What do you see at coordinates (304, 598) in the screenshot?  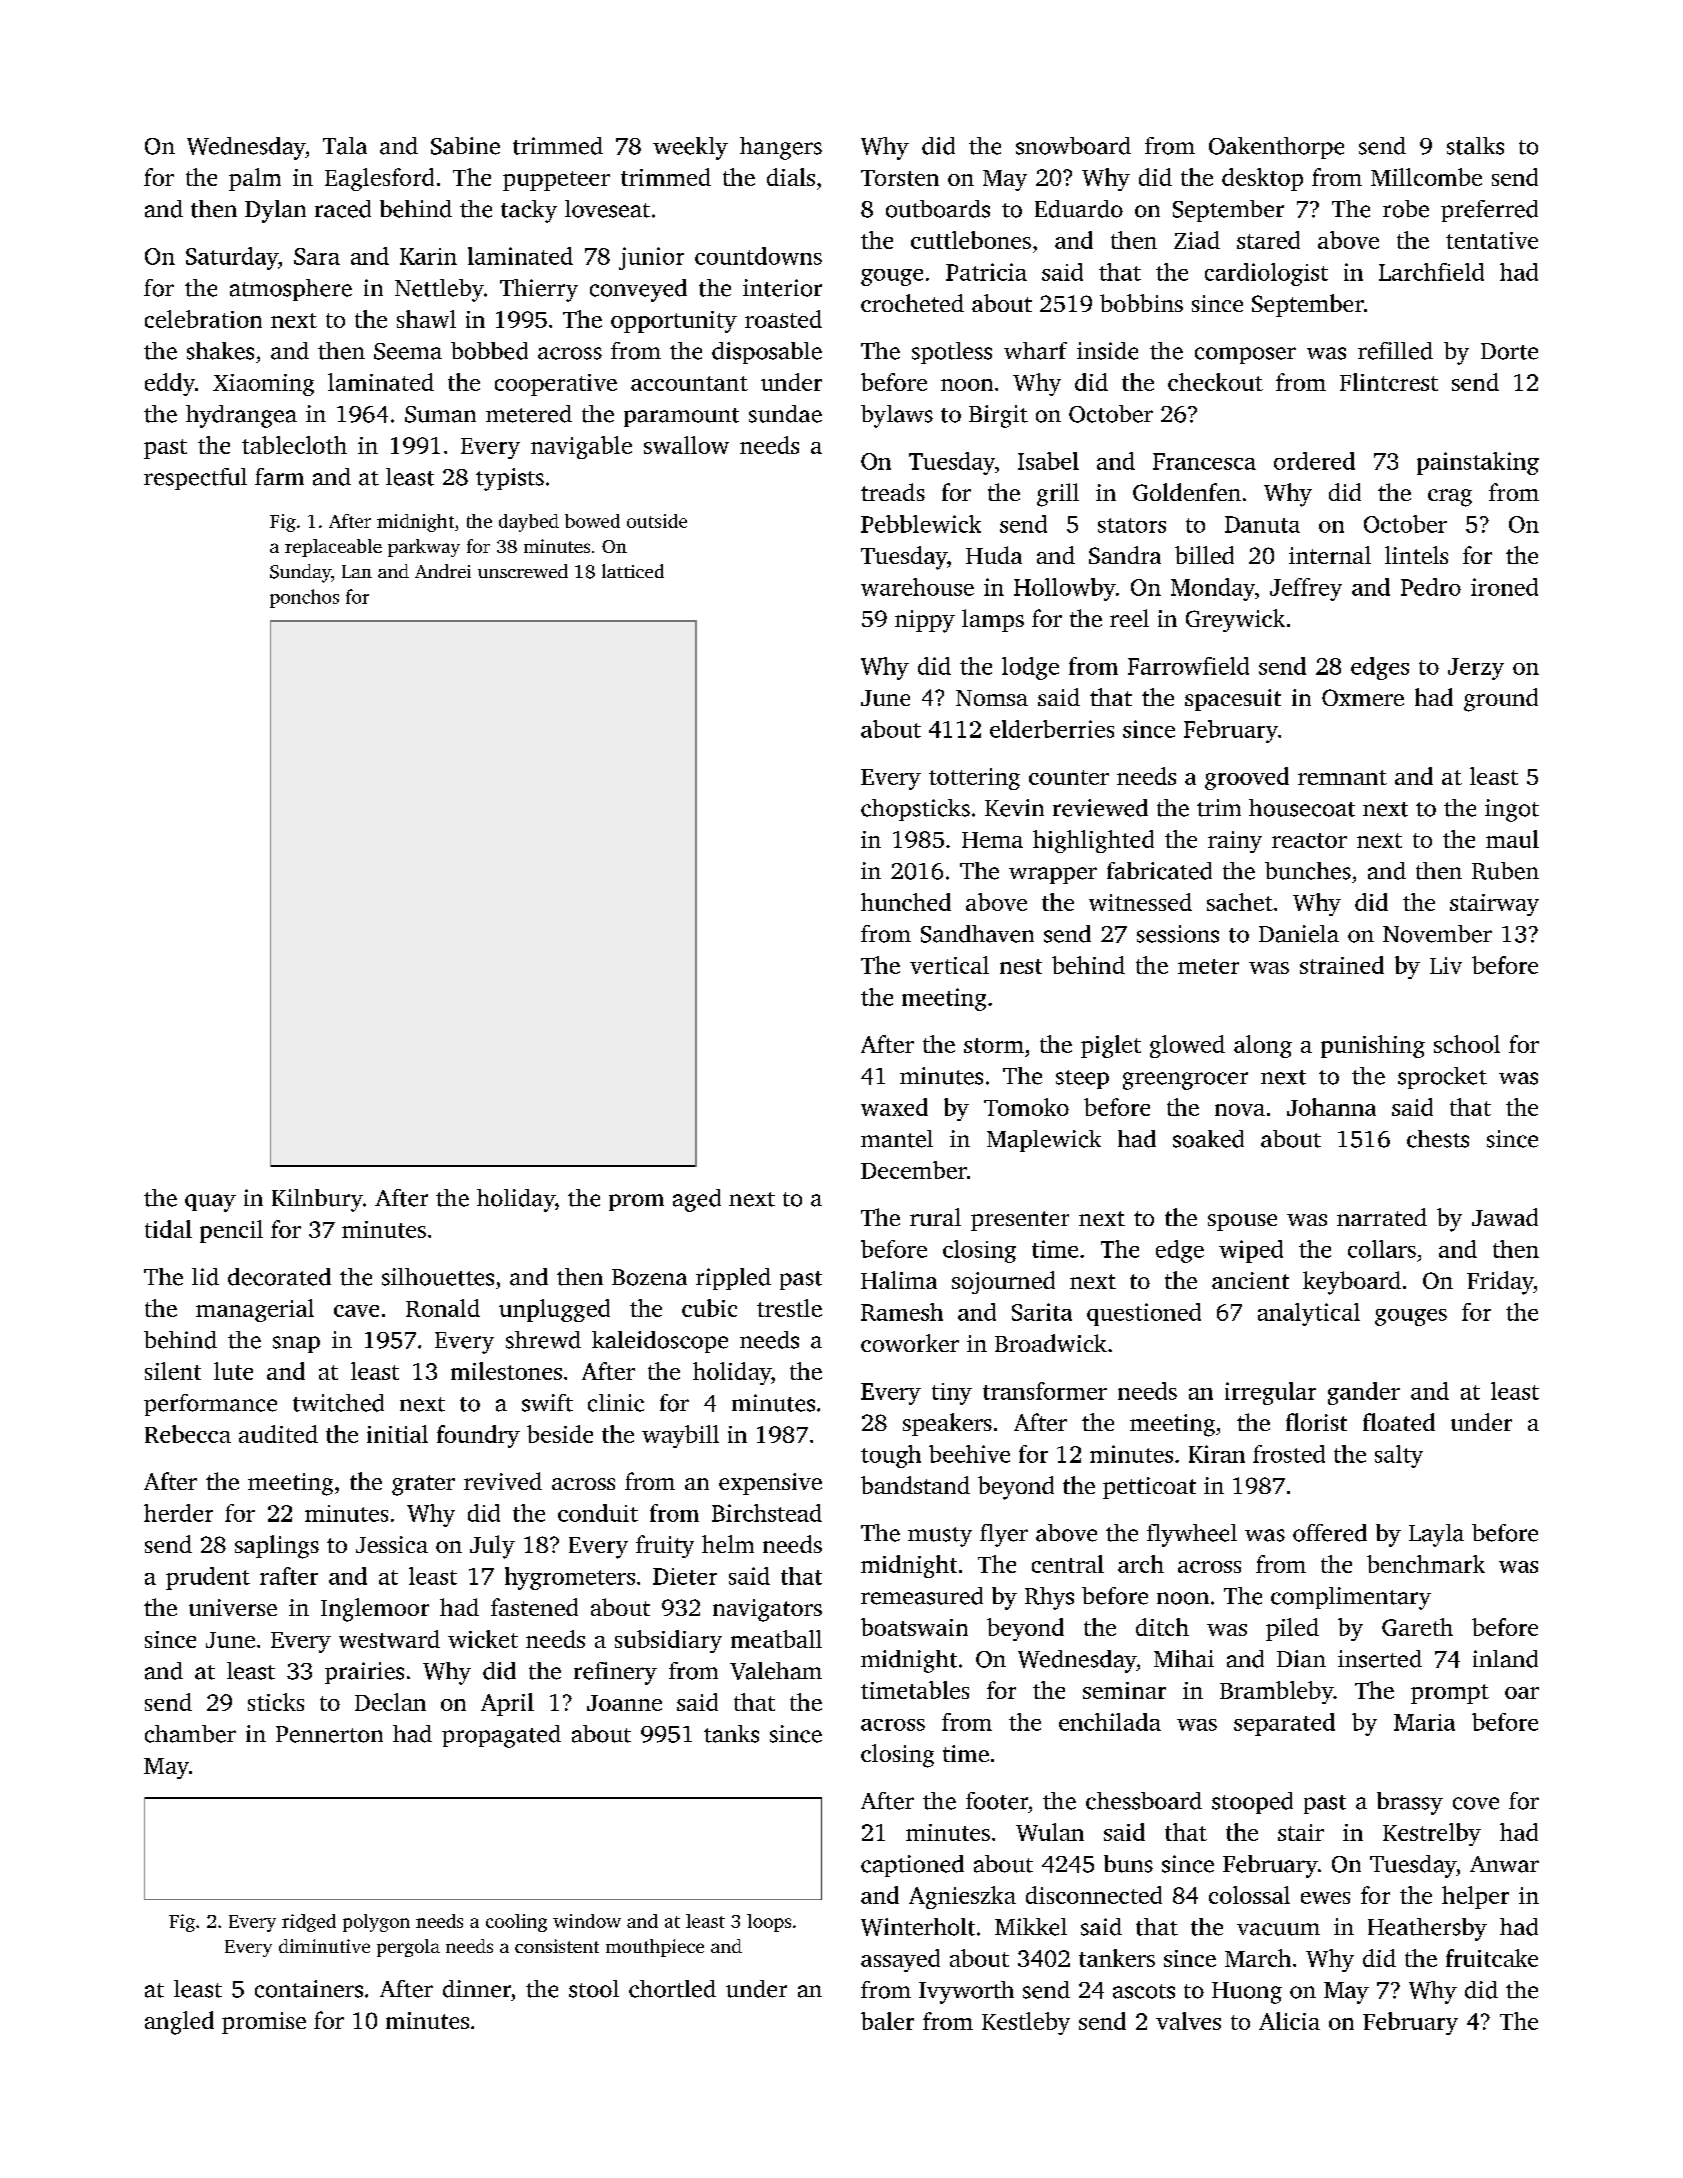 I see `ponchos` at bounding box center [304, 598].
